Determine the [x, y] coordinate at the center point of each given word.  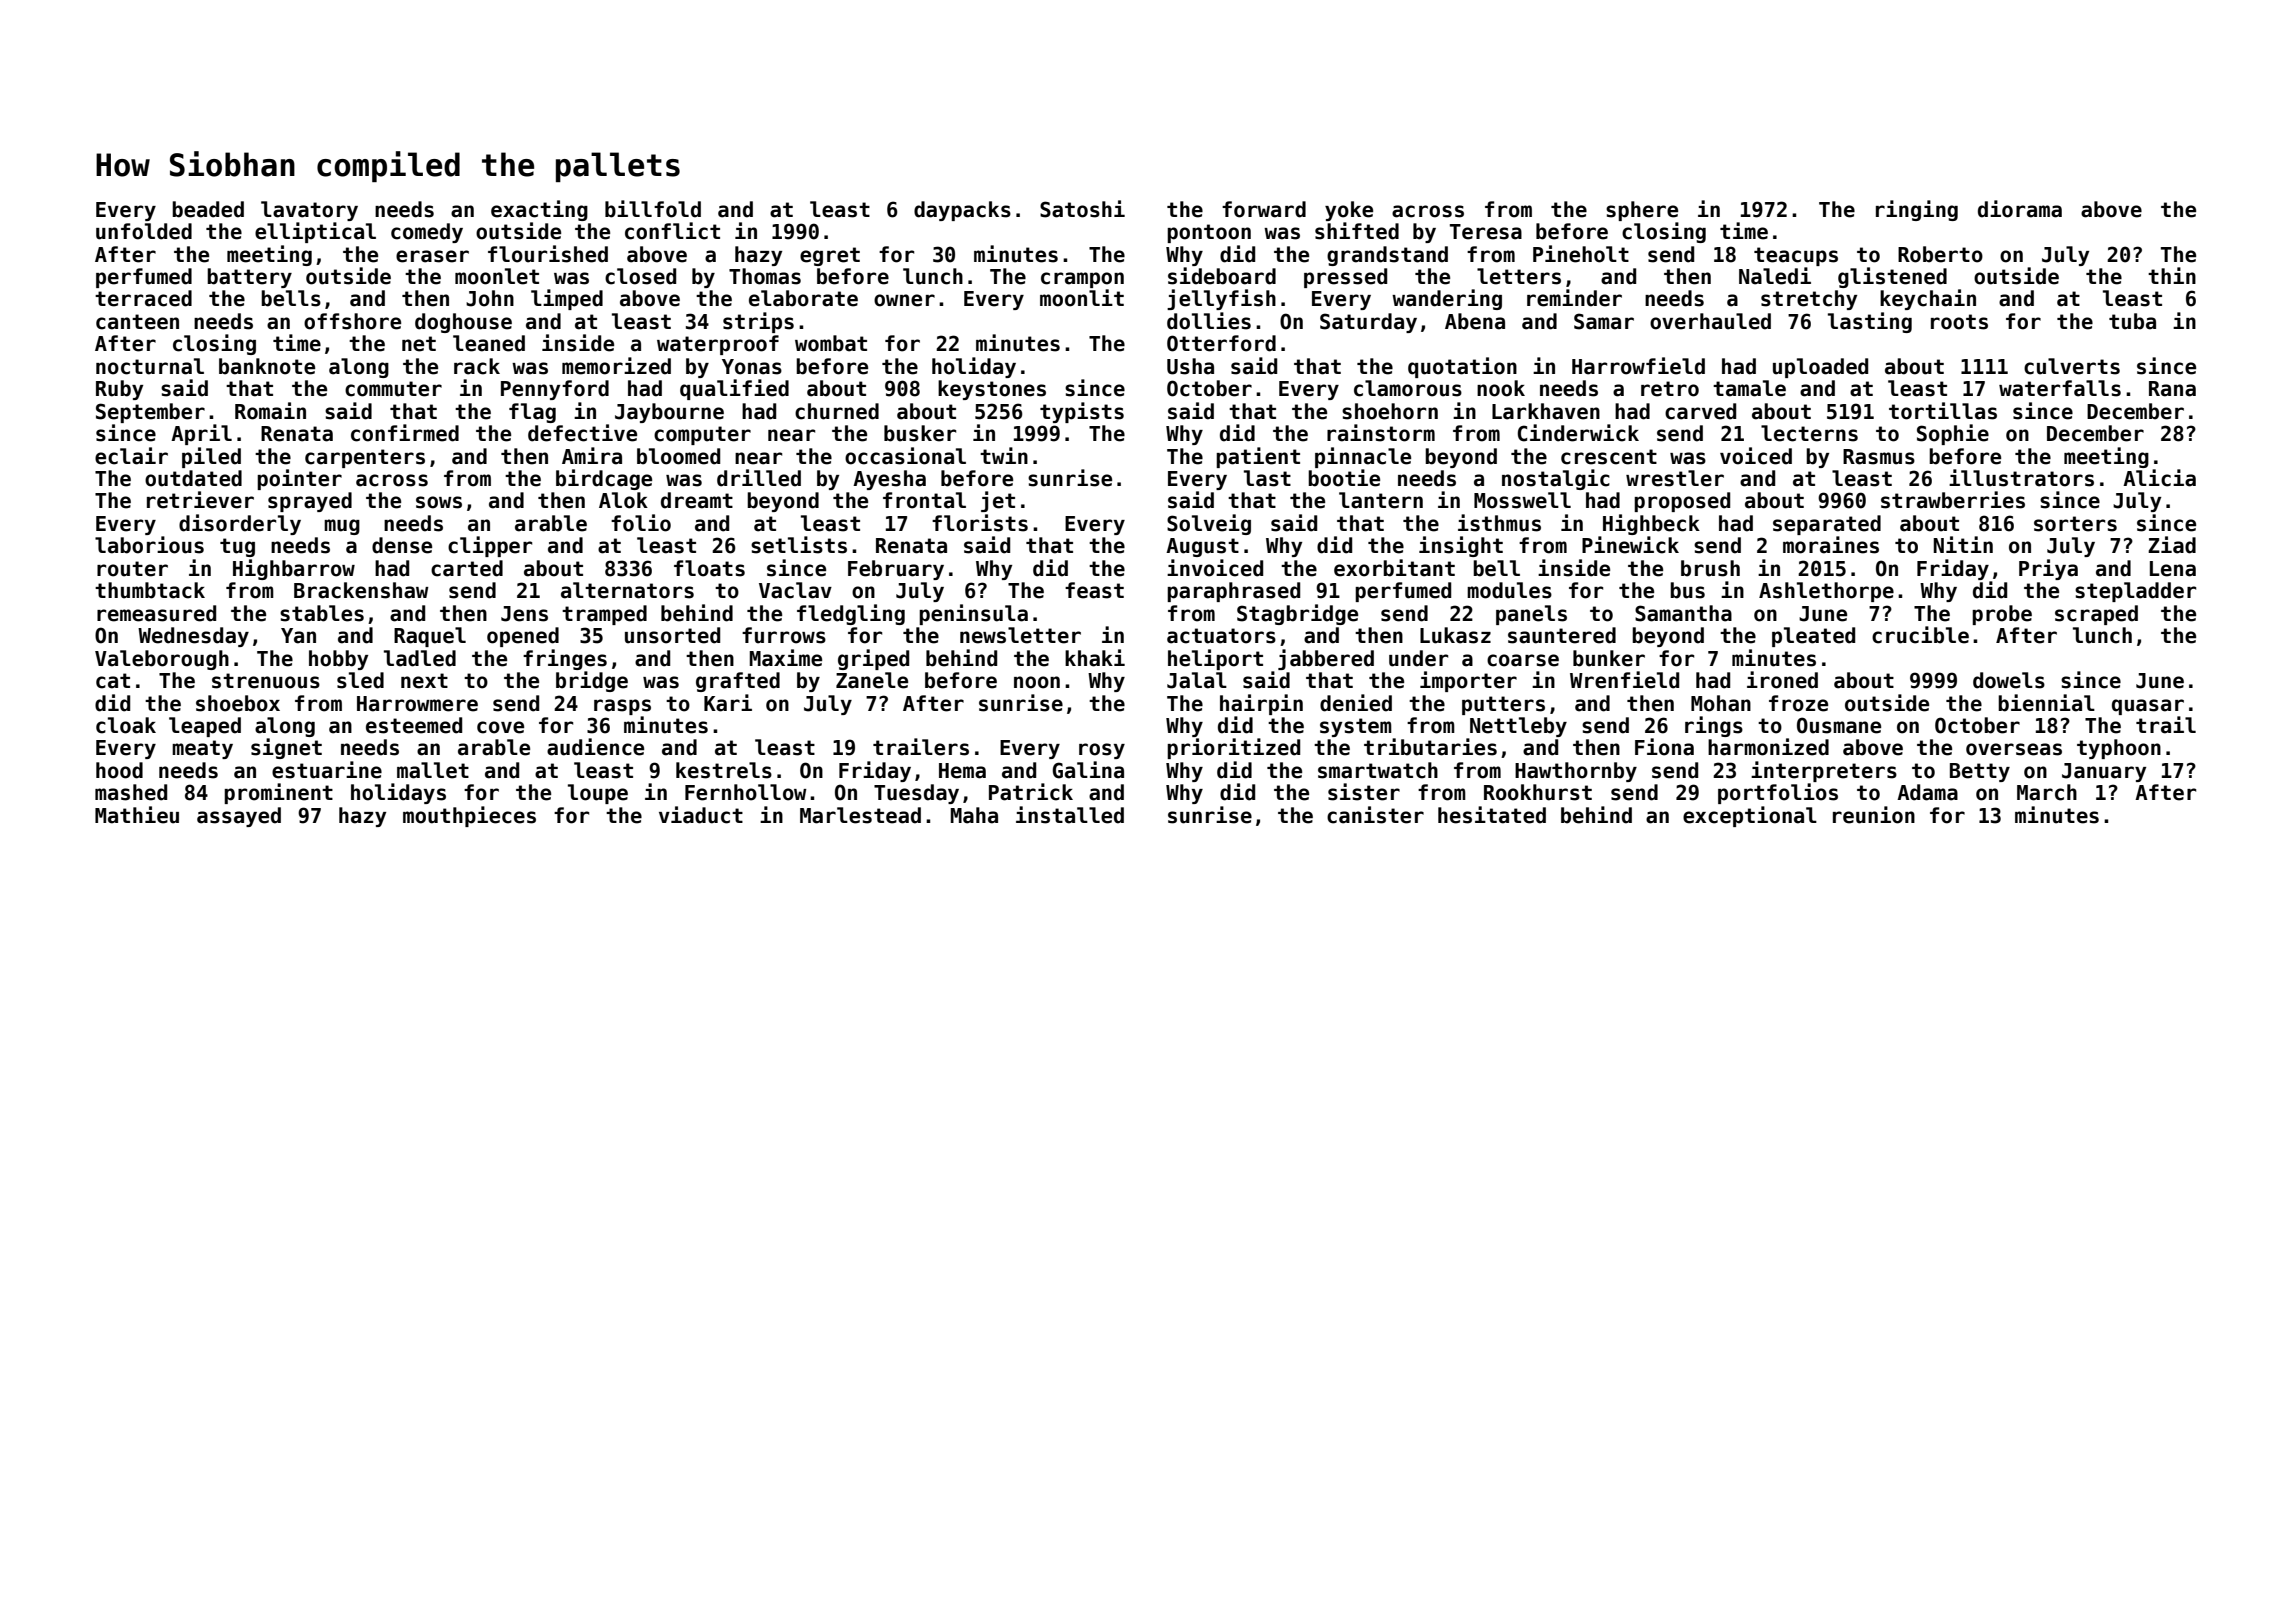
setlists [799, 545]
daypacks [962, 211]
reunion [1874, 815]
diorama [2020, 209]
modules [1509, 590]
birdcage [604, 479]
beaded [208, 209]
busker [920, 433]
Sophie [1953, 434]
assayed [239, 817]
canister [1375, 815]
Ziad [2172, 545]
